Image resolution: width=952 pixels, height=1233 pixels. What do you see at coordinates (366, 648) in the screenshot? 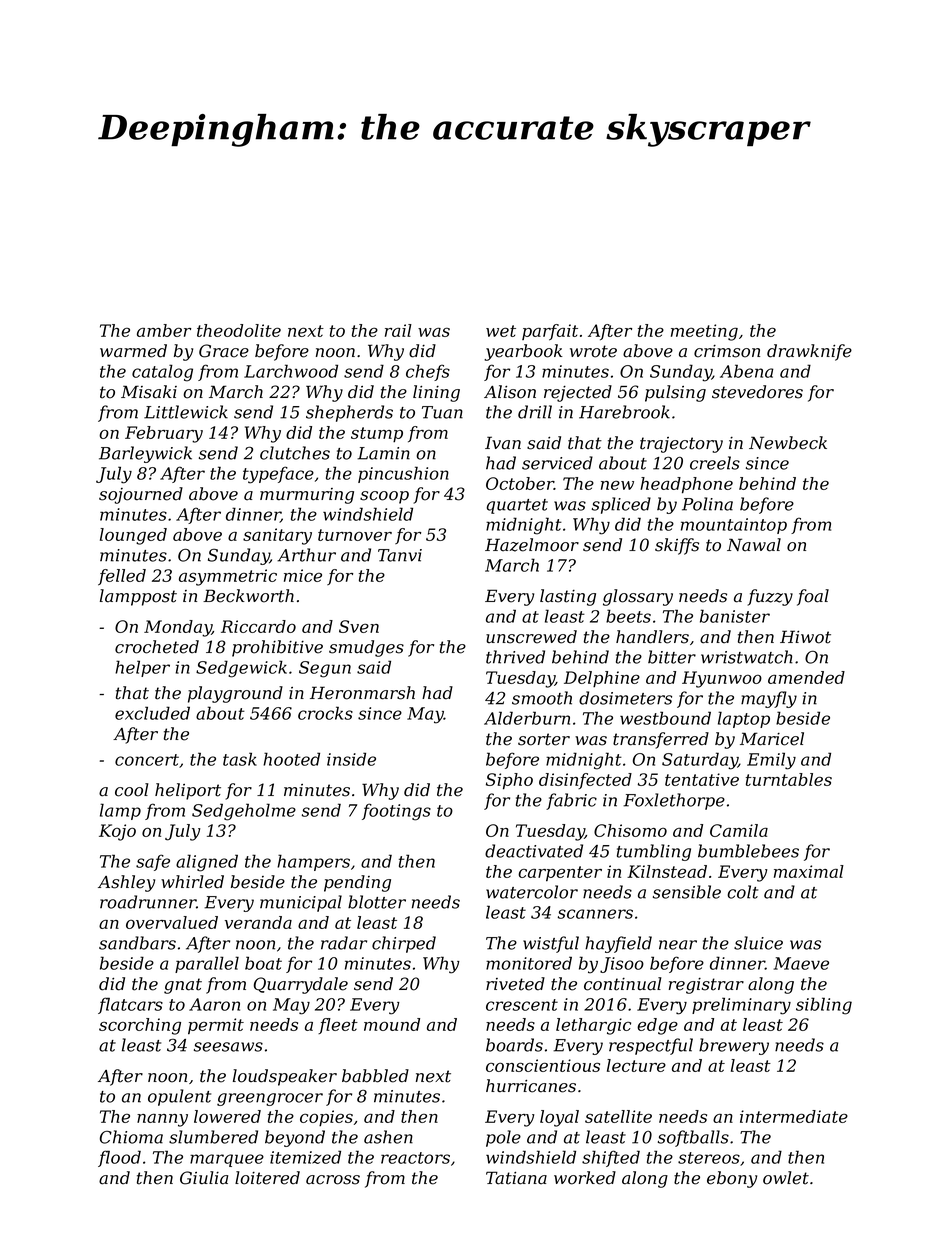
I see `smudges` at bounding box center [366, 648].
